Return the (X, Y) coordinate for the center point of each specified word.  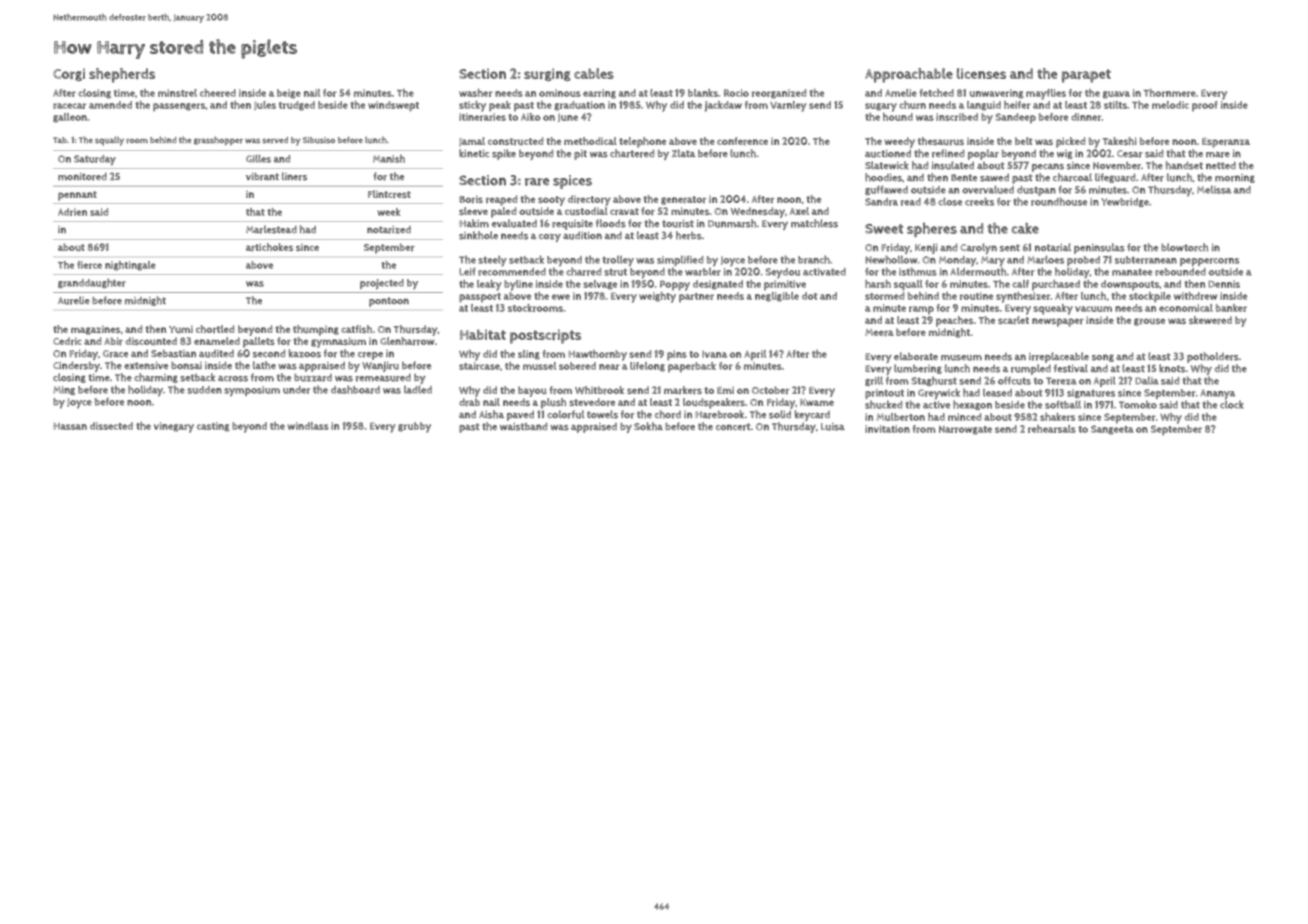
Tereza (1061, 381)
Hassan (70, 426)
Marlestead (271, 229)
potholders (1213, 357)
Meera (879, 333)
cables (594, 73)
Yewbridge (1125, 202)
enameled (217, 341)
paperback (692, 367)
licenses (981, 73)
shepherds (122, 75)
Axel (799, 211)
